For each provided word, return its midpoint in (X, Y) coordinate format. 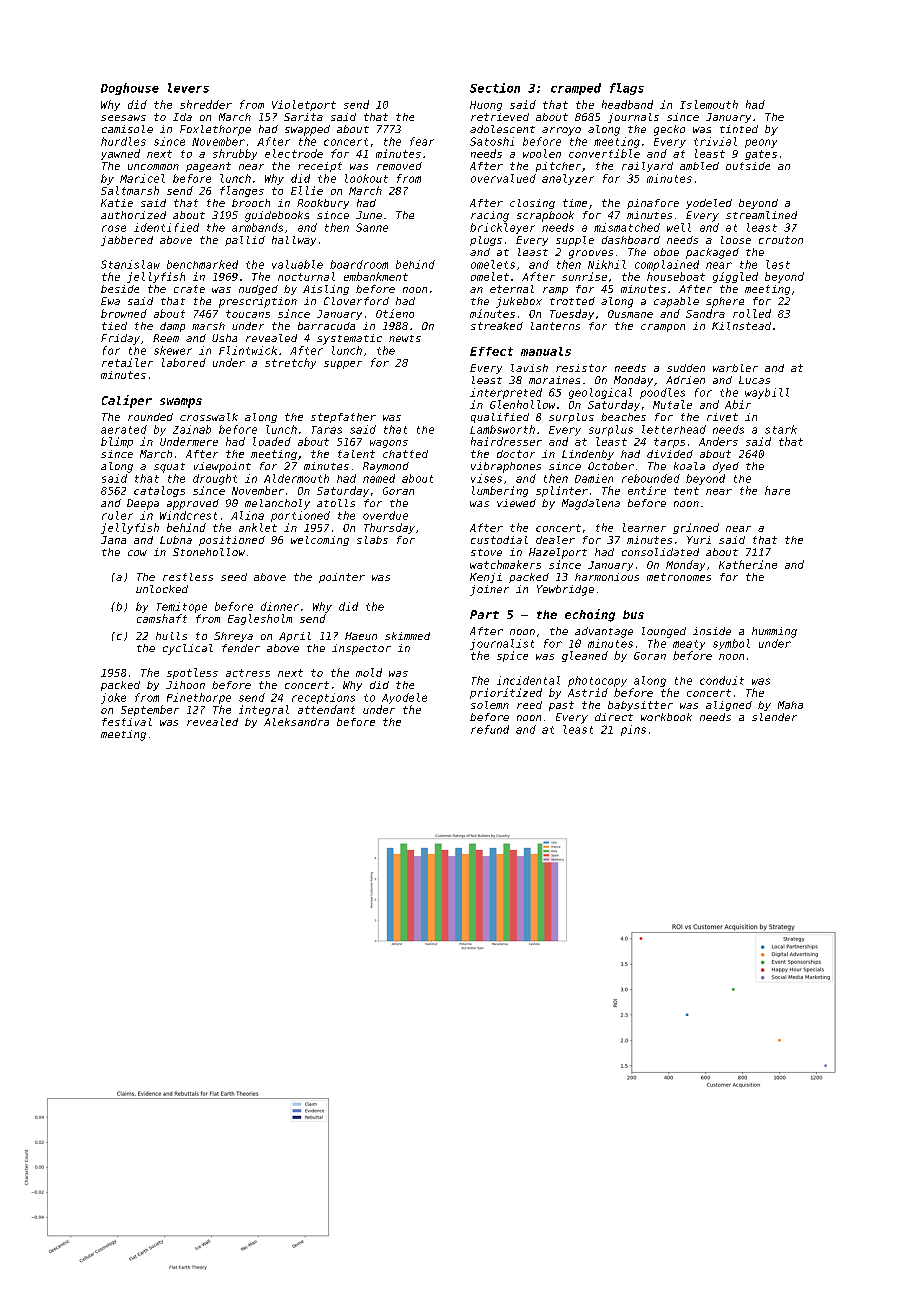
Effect (491, 351)
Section (495, 88)
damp (172, 327)
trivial (715, 141)
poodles (662, 393)
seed (234, 577)
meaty (689, 645)
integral (264, 710)
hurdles (123, 141)
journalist (502, 644)
